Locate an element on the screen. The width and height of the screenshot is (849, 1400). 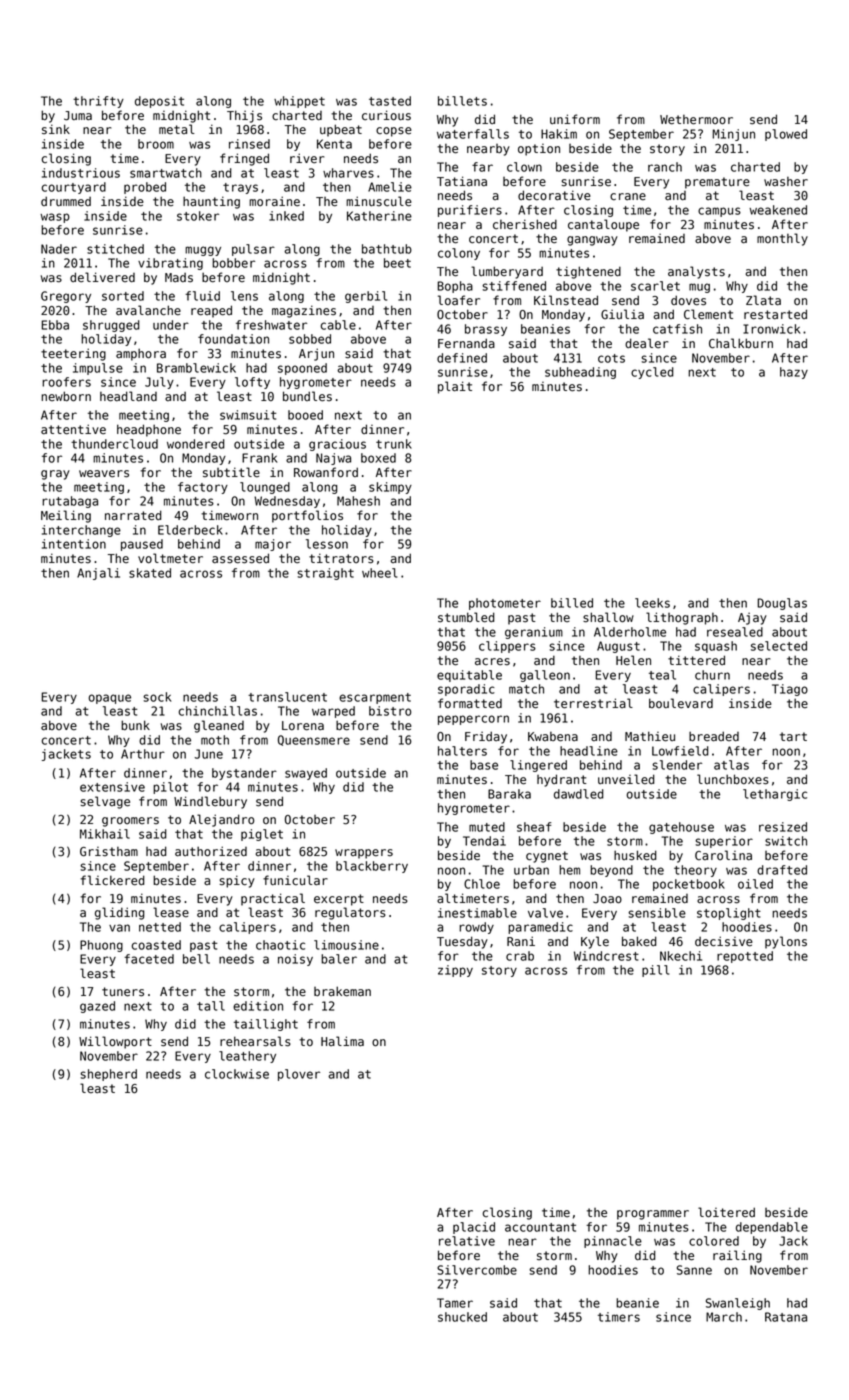
leeks is located at coordinates (652, 603).
